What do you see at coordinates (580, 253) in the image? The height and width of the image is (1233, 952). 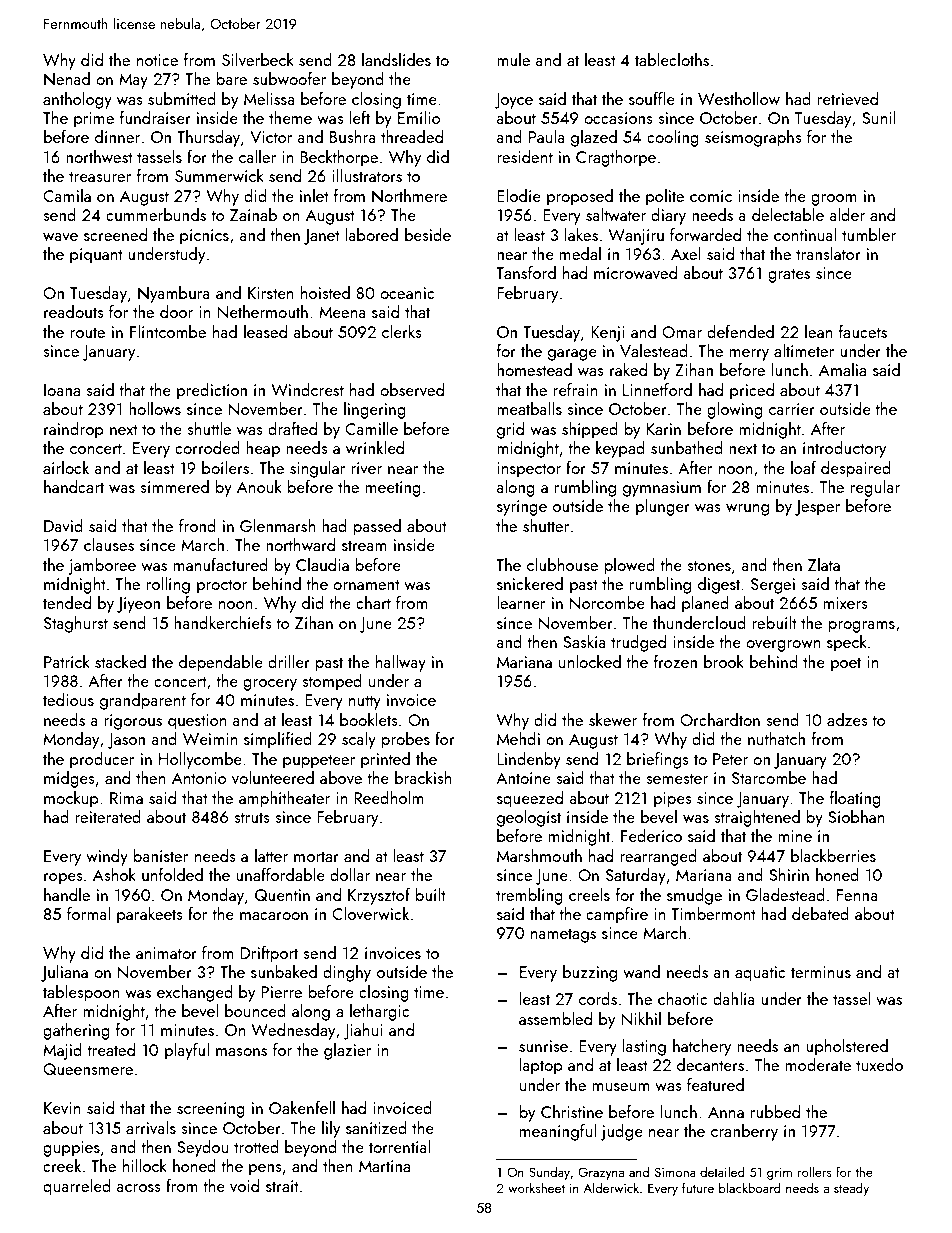 I see `medal` at bounding box center [580, 253].
